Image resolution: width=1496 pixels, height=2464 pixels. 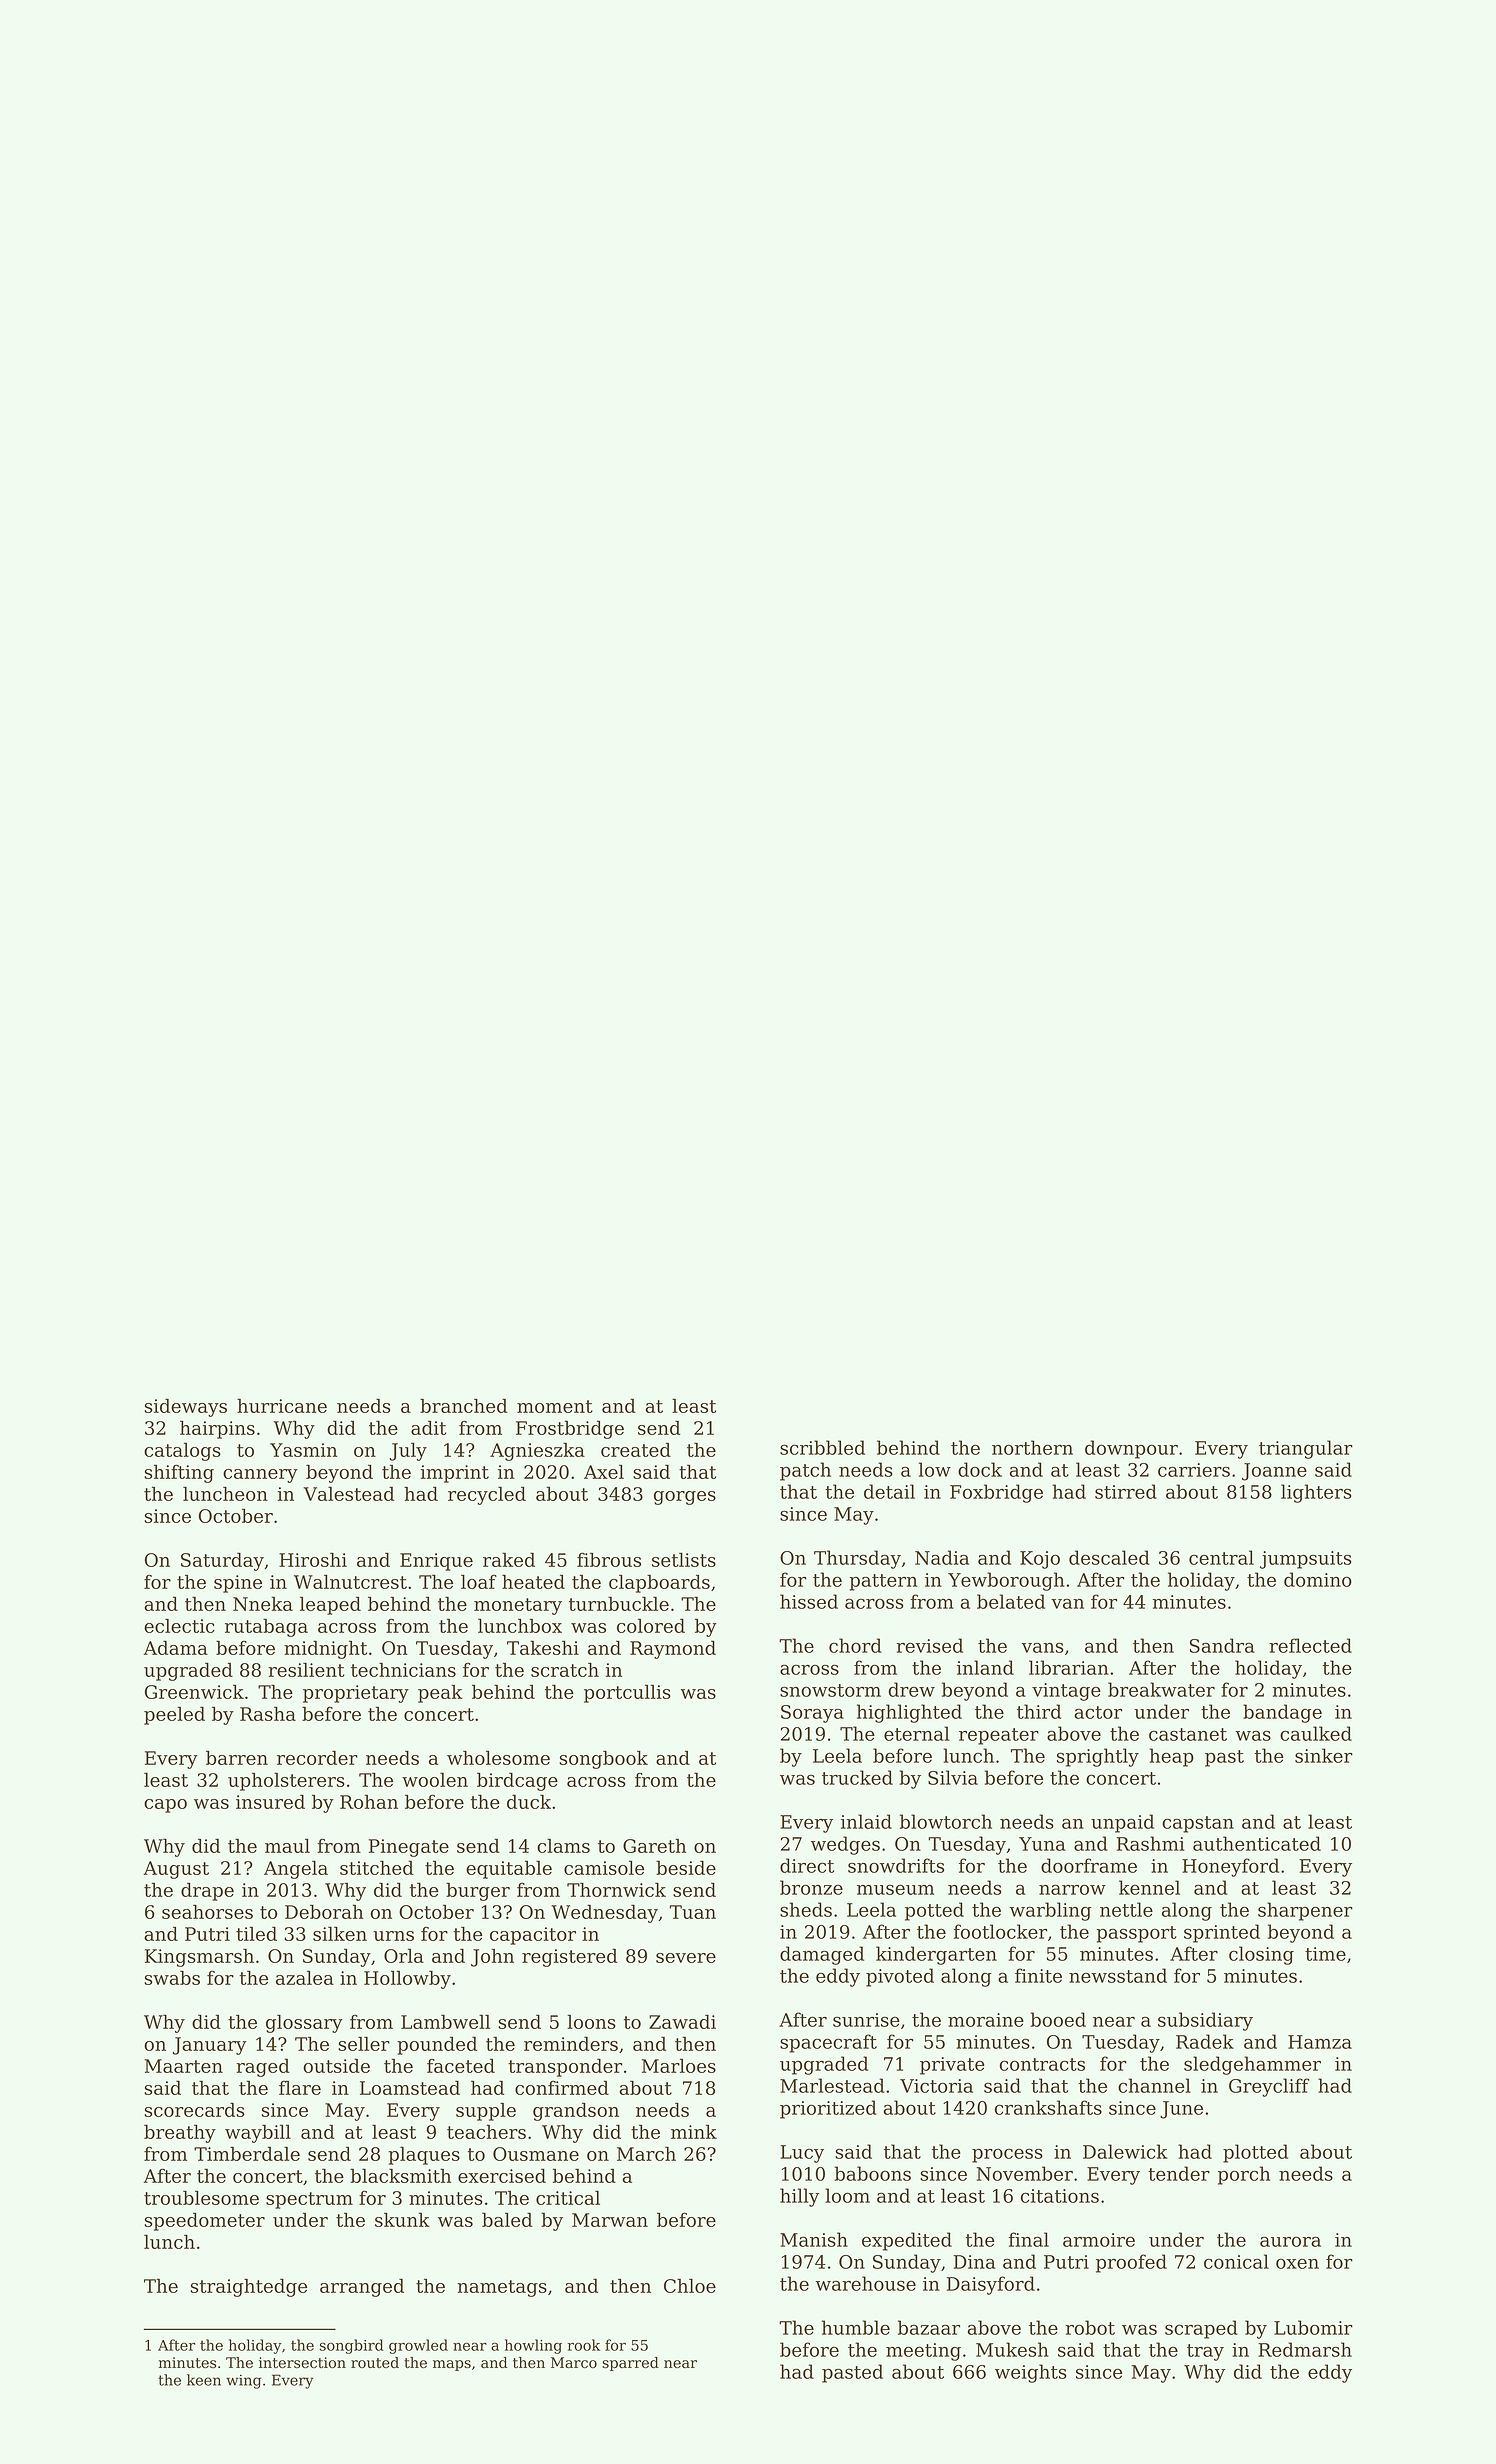 I want to click on jumpsuits, so click(x=1306, y=1560).
